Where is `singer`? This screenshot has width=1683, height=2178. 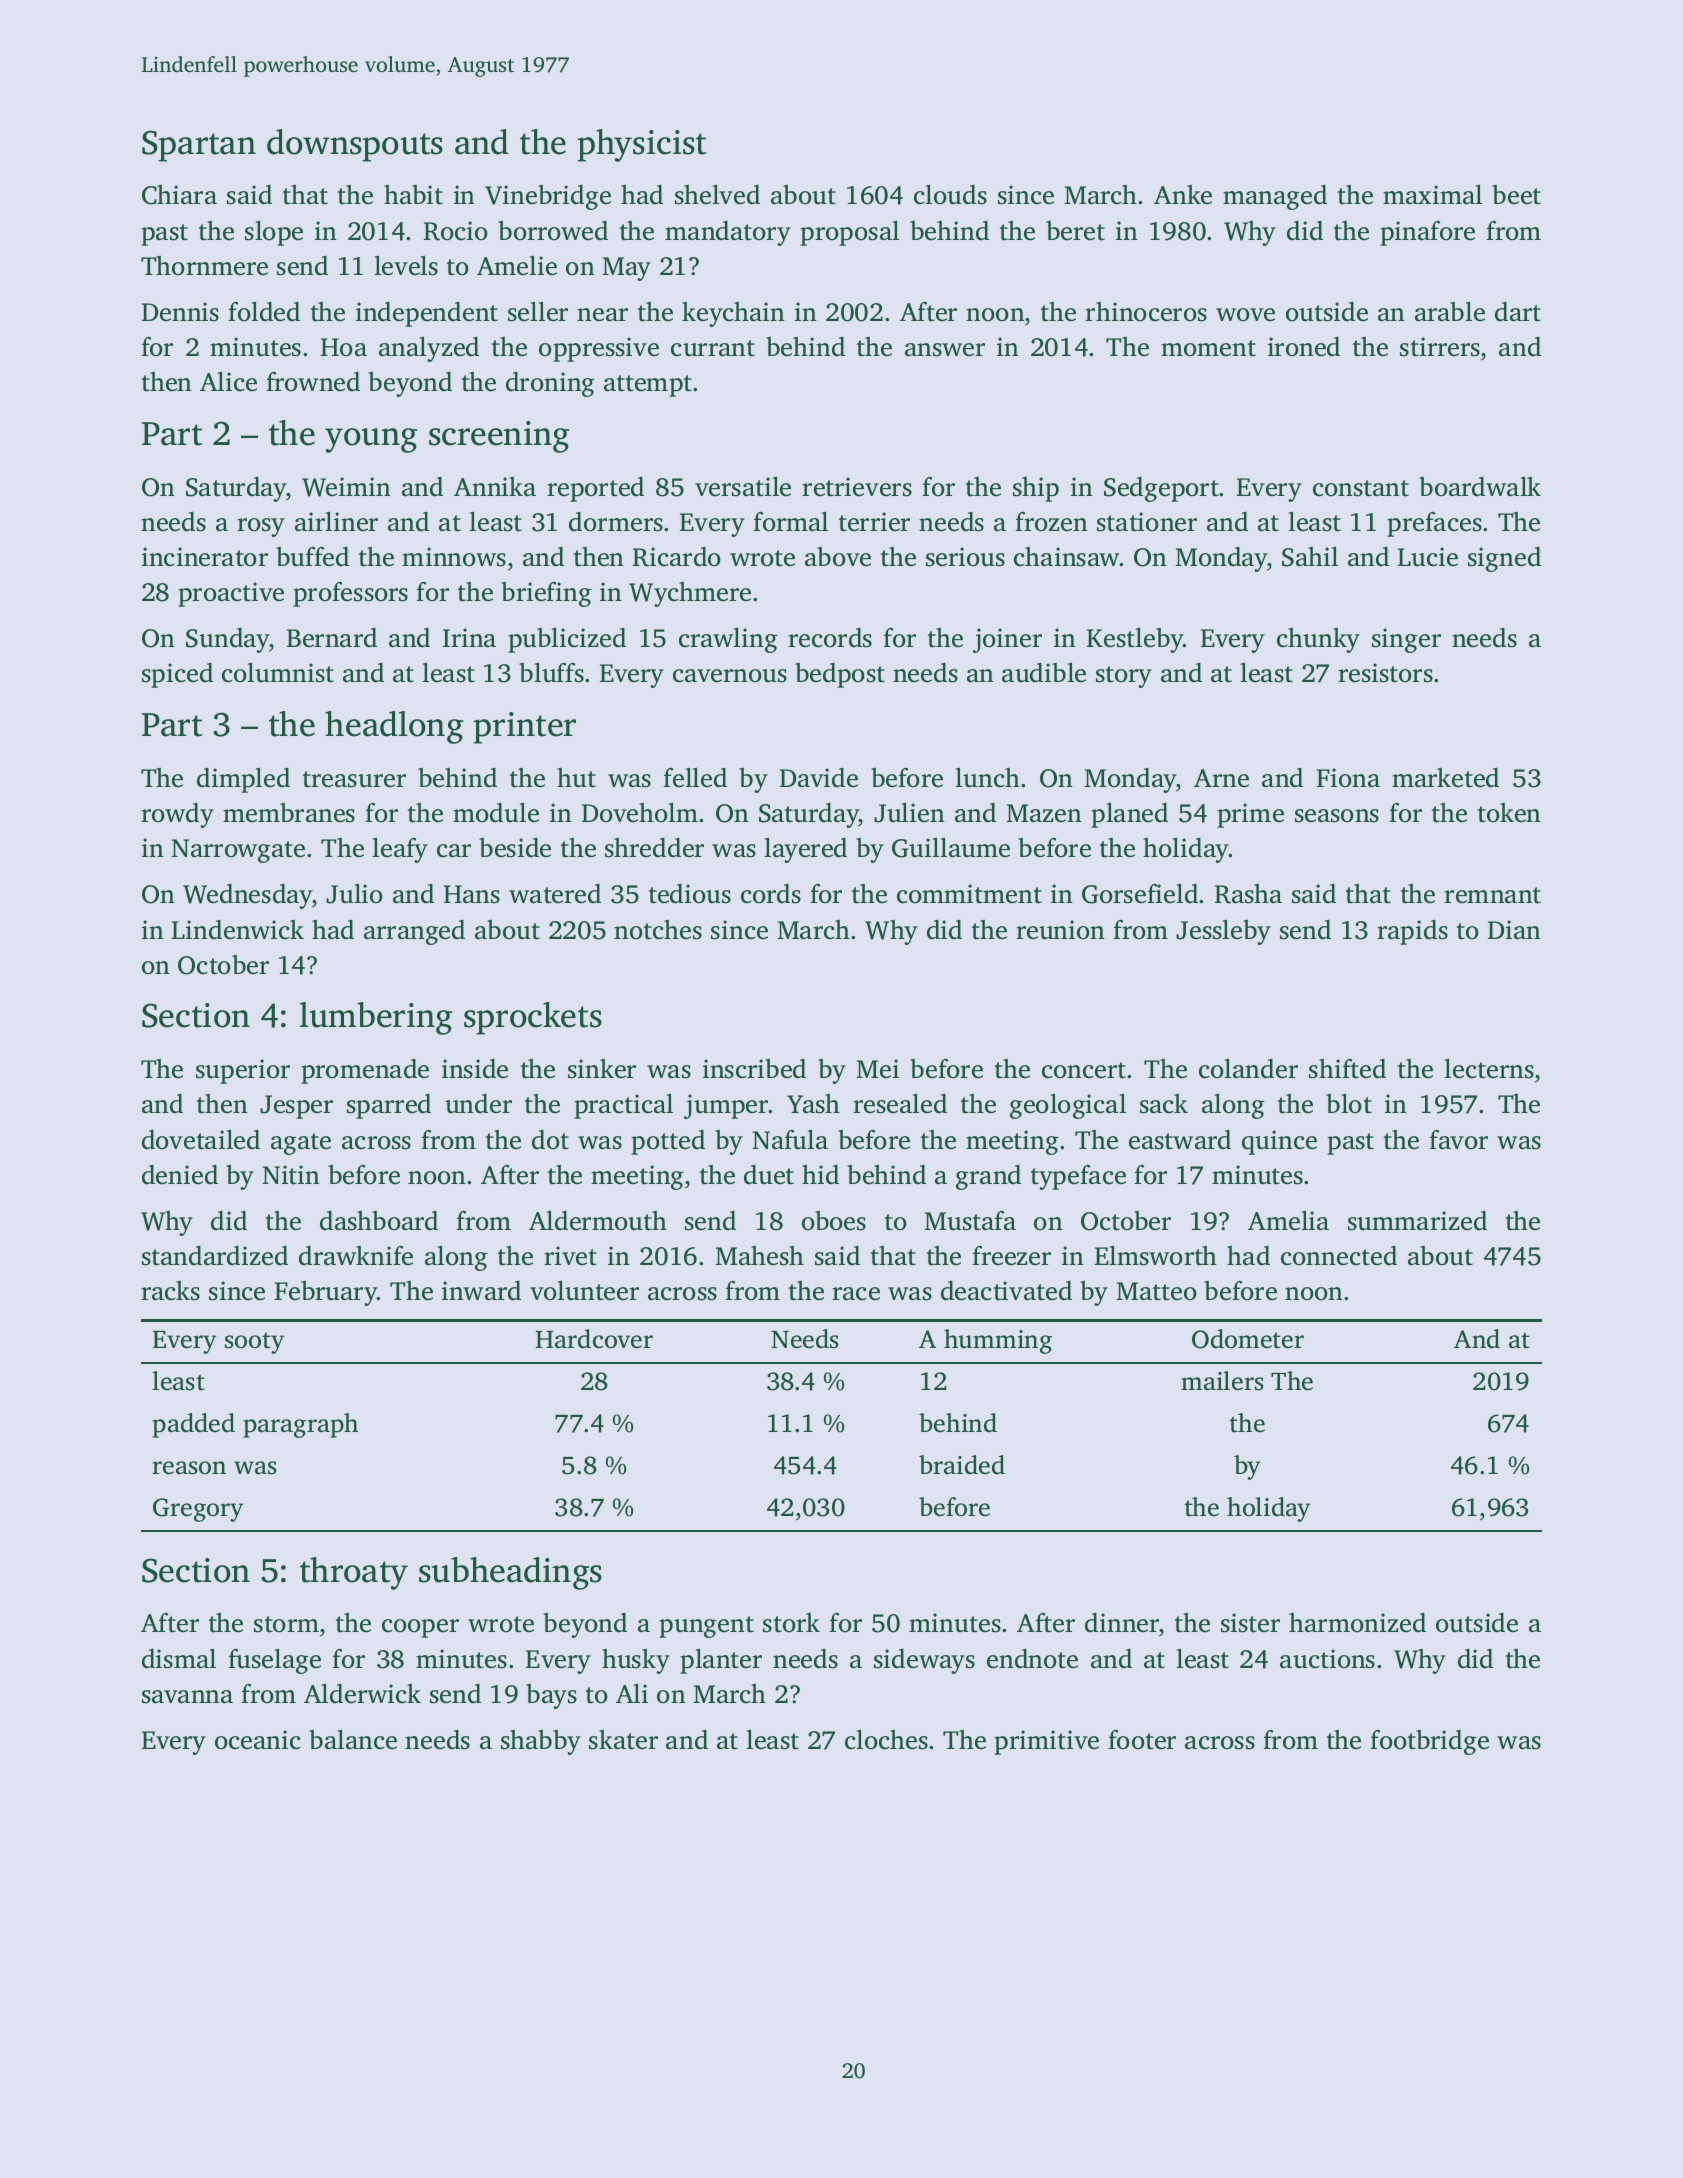
singer is located at coordinates (1406, 640).
